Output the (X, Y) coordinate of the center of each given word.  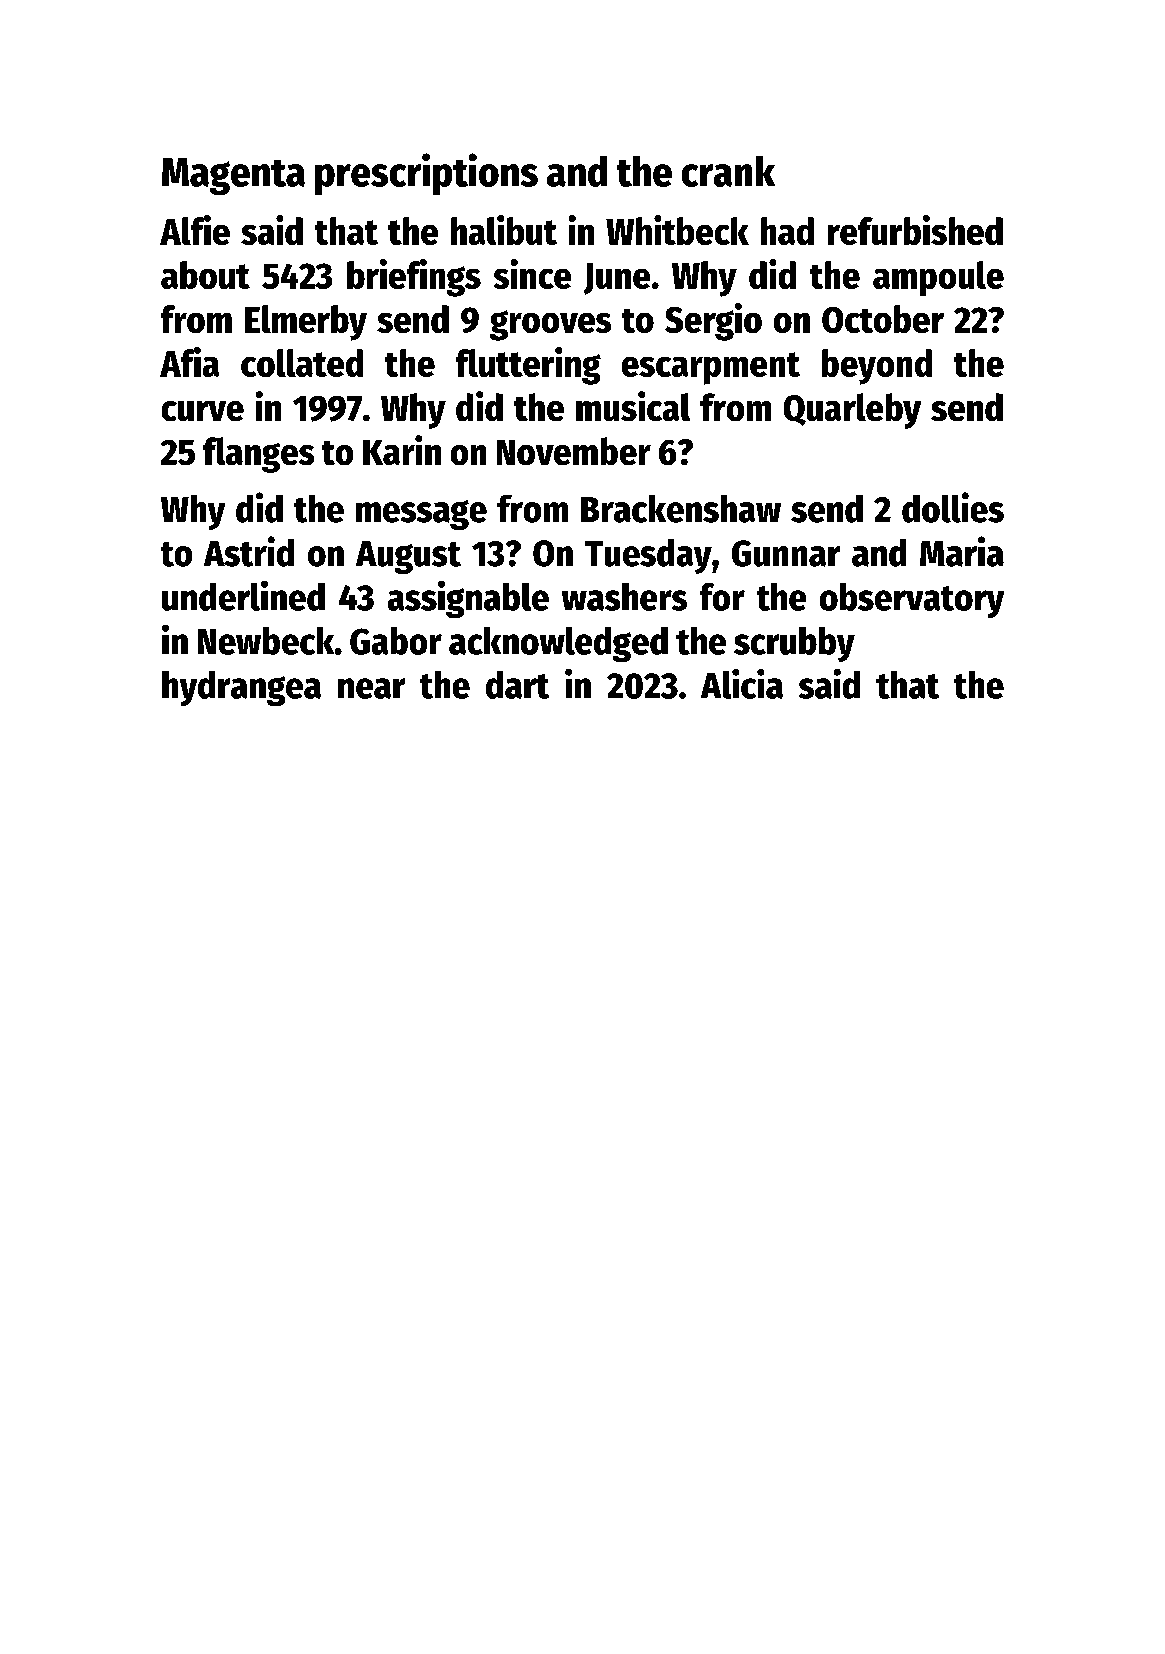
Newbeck (266, 641)
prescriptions (426, 174)
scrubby (794, 644)
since (532, 274)
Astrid (249, 551)
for (722, 597)
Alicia (742, 684)
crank (728, 171)
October (883, 319)
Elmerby (306, 323)
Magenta (233, 176)
